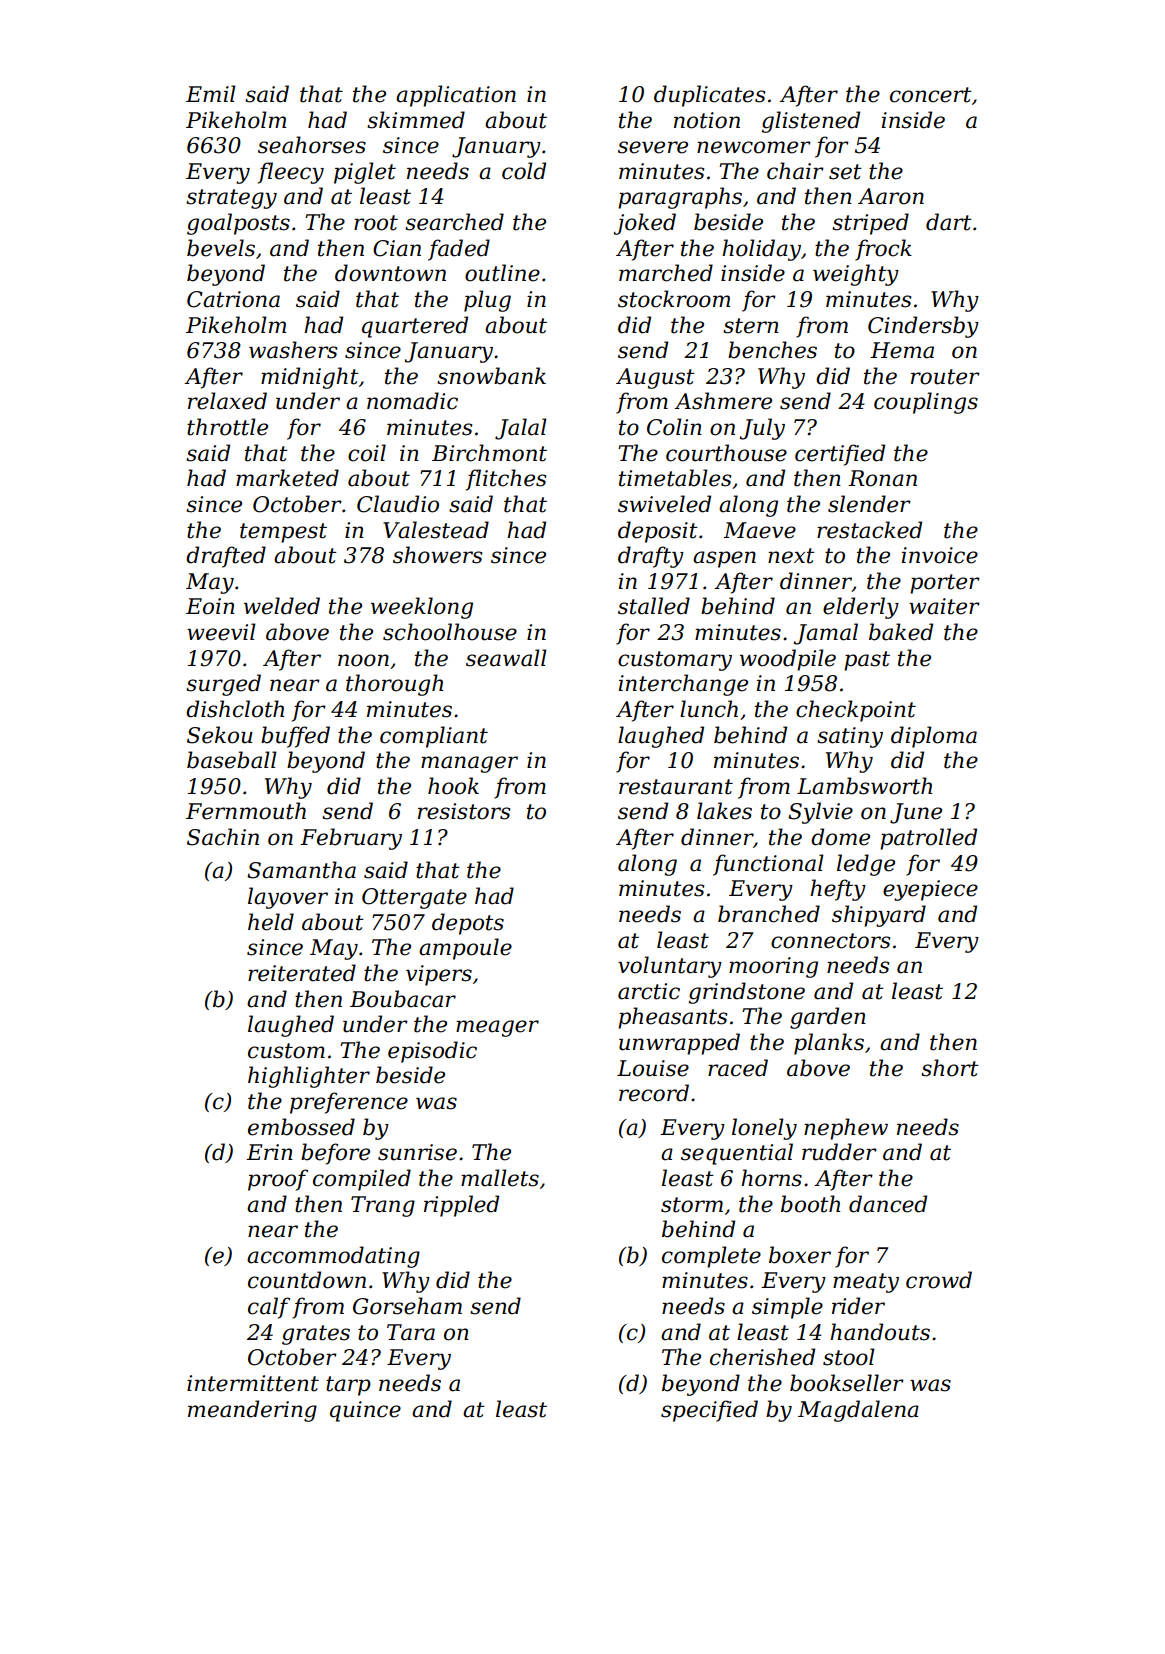  Describe the element at coordinates (931, 95) in the screenshot. I see `concert` at that location.
